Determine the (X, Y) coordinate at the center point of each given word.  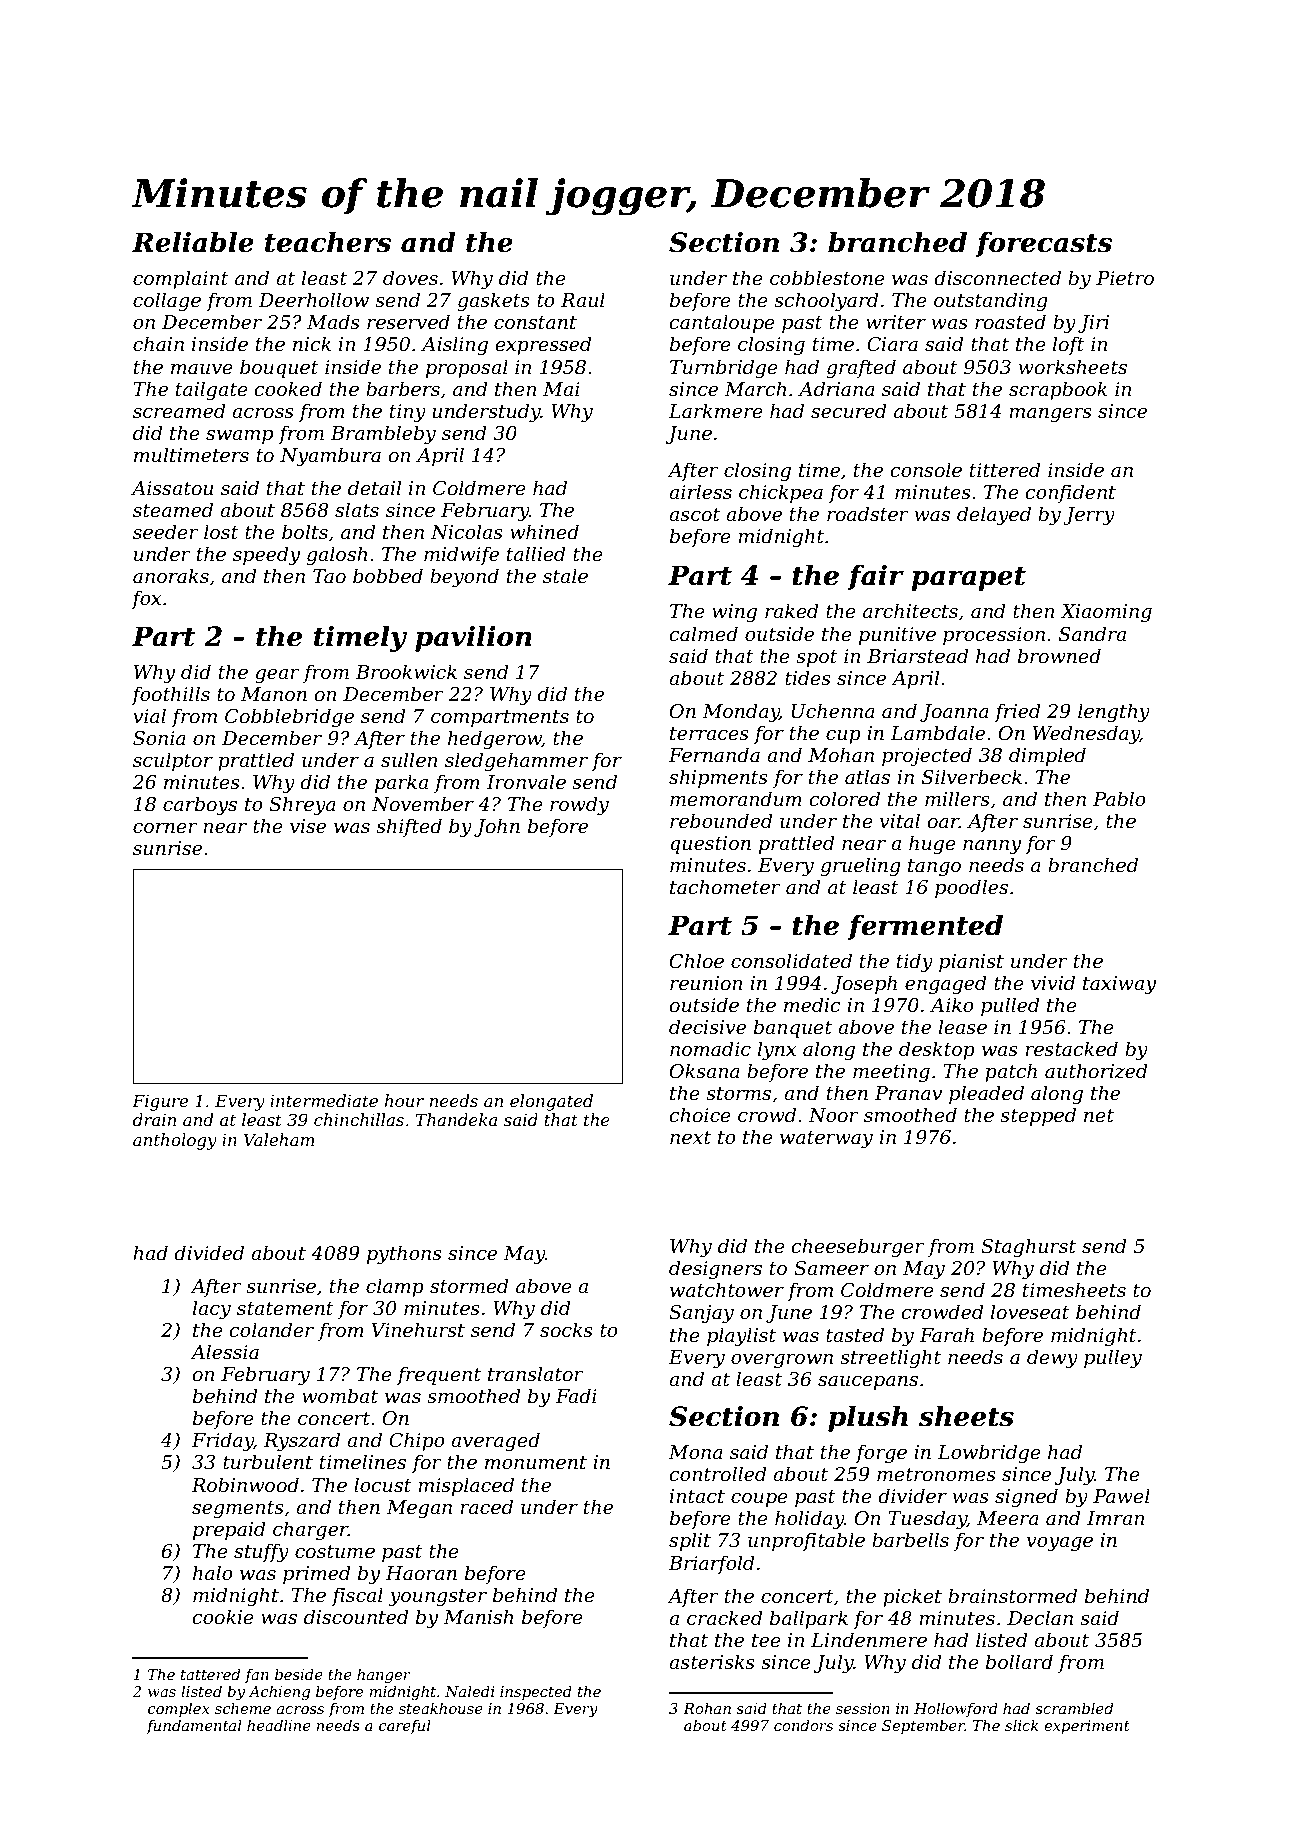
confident (1070, 493)
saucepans (868, 1383)
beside (299, 1674)
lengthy (1114, 712)
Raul (583, 300)
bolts (305, 532)
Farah (946, 1335)
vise (308, 826)
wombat (340, 1396)
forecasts (1043, 244)
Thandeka (456, 1119)
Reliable (193, 242)
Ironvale (526, 782)
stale (565, 576)
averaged (495, 1441)
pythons (404, 1254)
